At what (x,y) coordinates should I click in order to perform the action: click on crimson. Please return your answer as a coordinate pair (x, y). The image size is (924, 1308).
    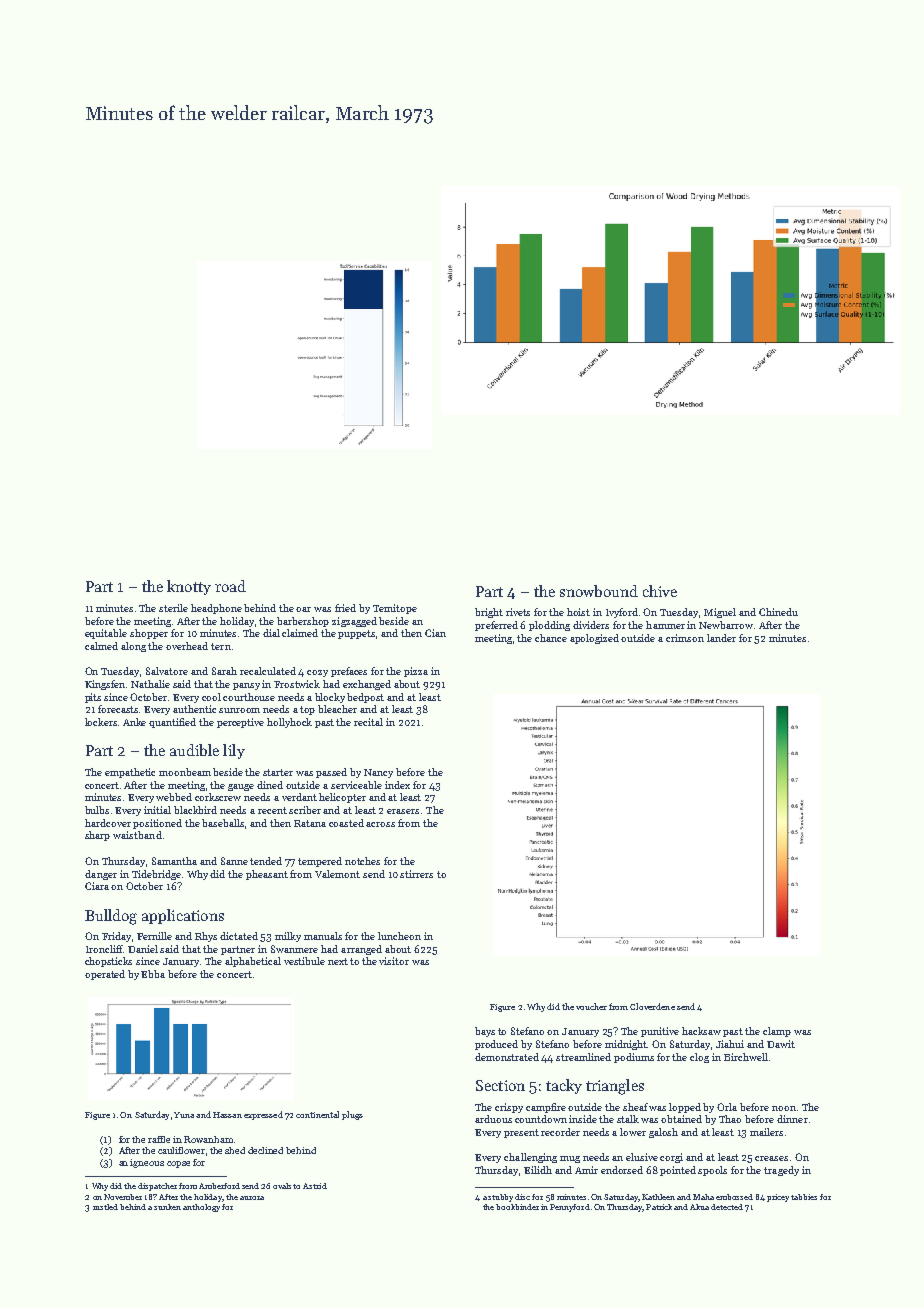
    Looking at the image, I should click on (685, 638).
